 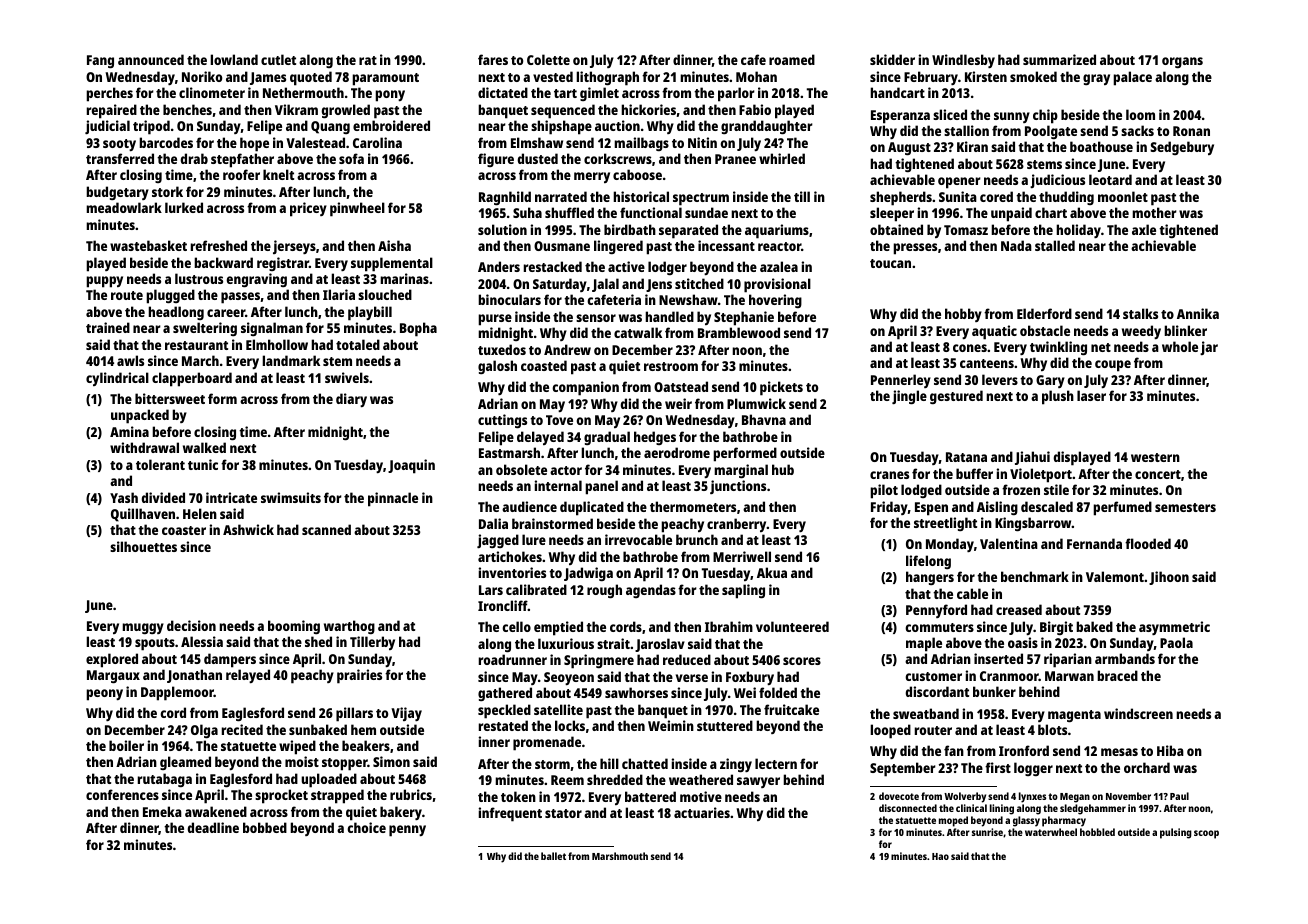 What do you see at coordinates (242, 160) in the screenshot?
I see `stepfather` at bounding box center [242, 160].
